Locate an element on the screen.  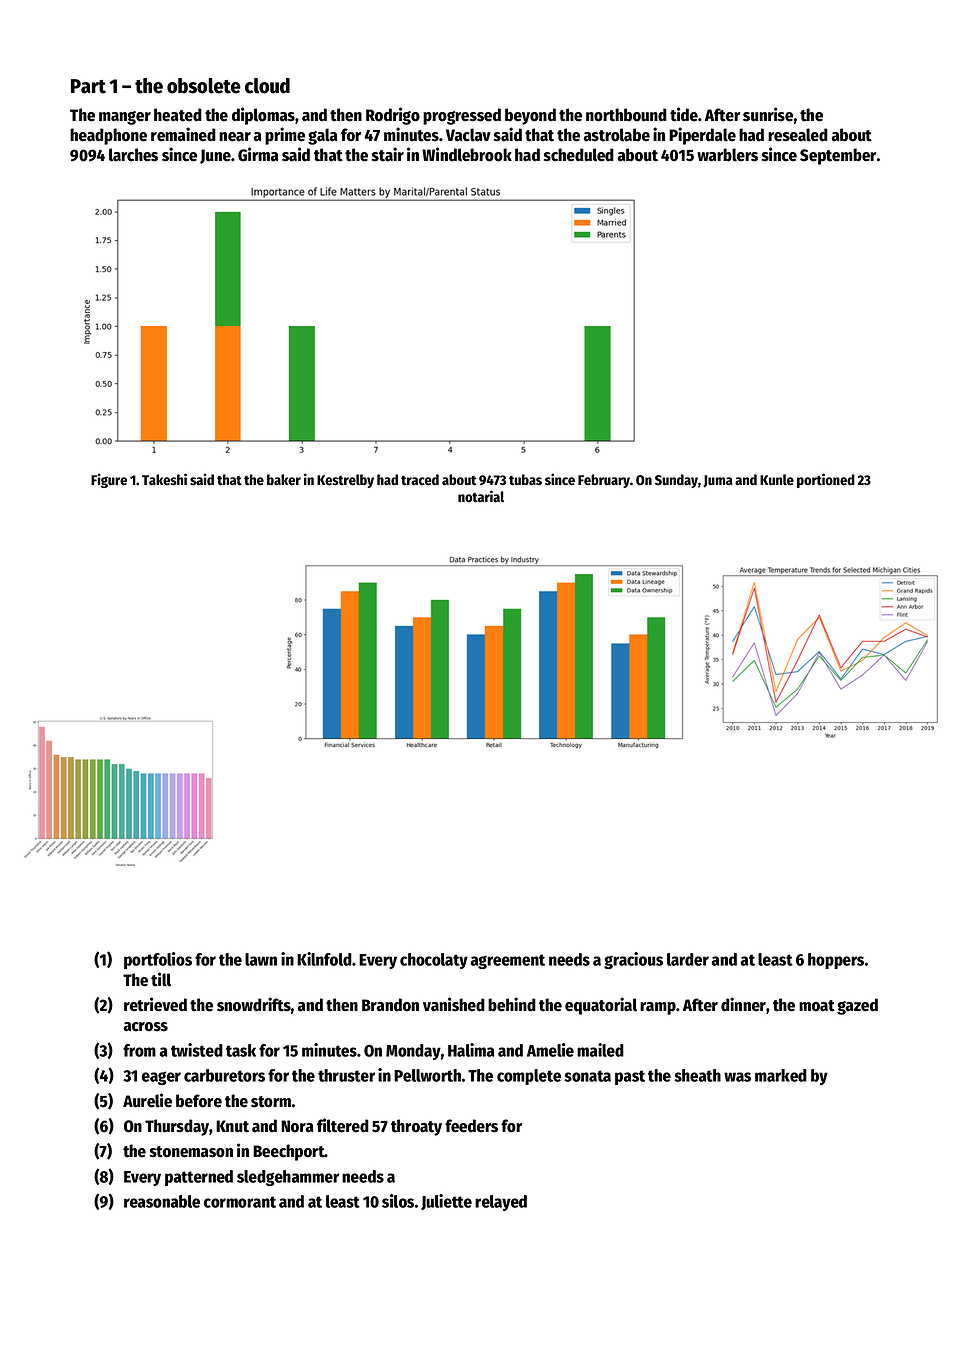
portioned is located at coordinates (826, 480).
